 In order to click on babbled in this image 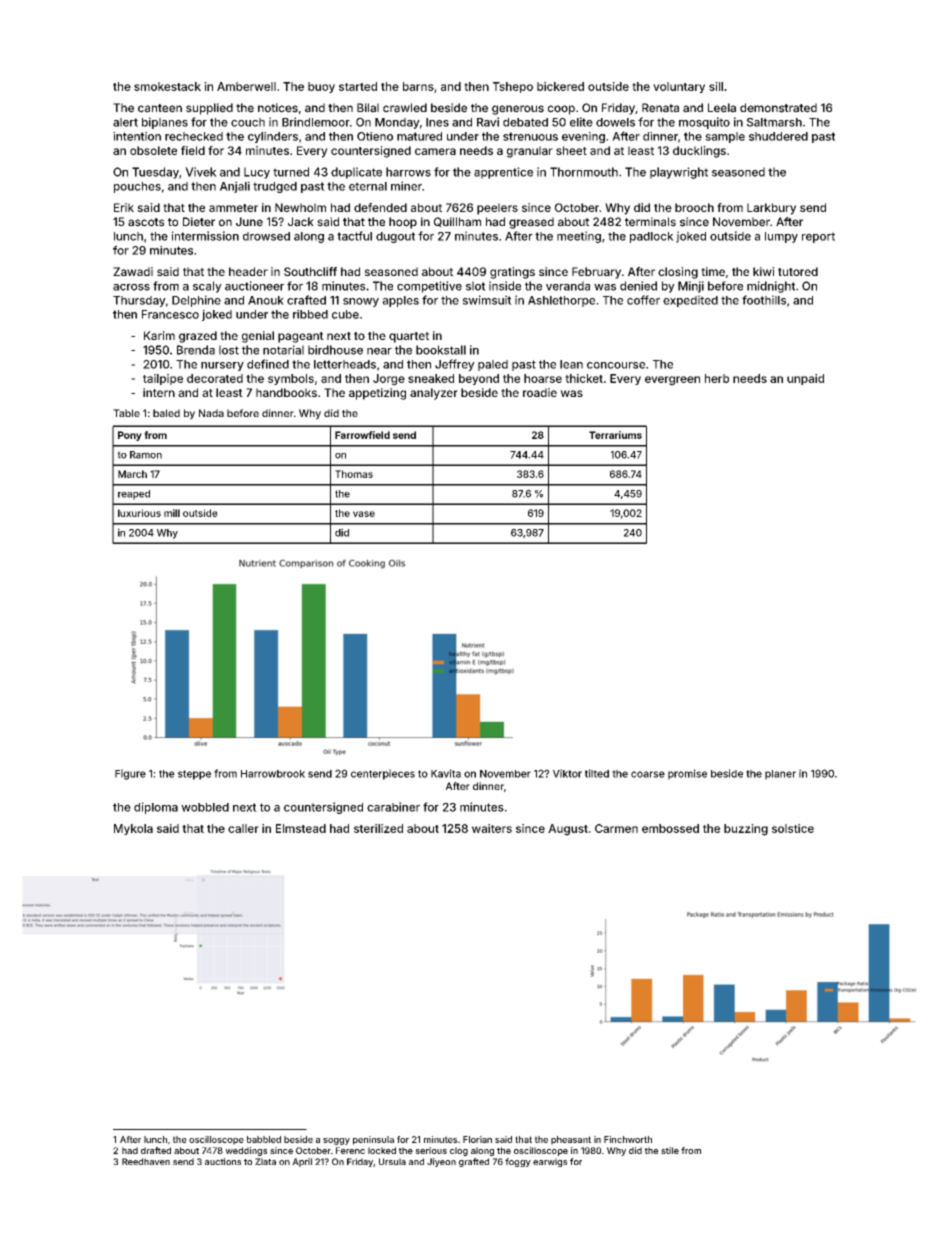, I will do `click(264, 1139)`.
